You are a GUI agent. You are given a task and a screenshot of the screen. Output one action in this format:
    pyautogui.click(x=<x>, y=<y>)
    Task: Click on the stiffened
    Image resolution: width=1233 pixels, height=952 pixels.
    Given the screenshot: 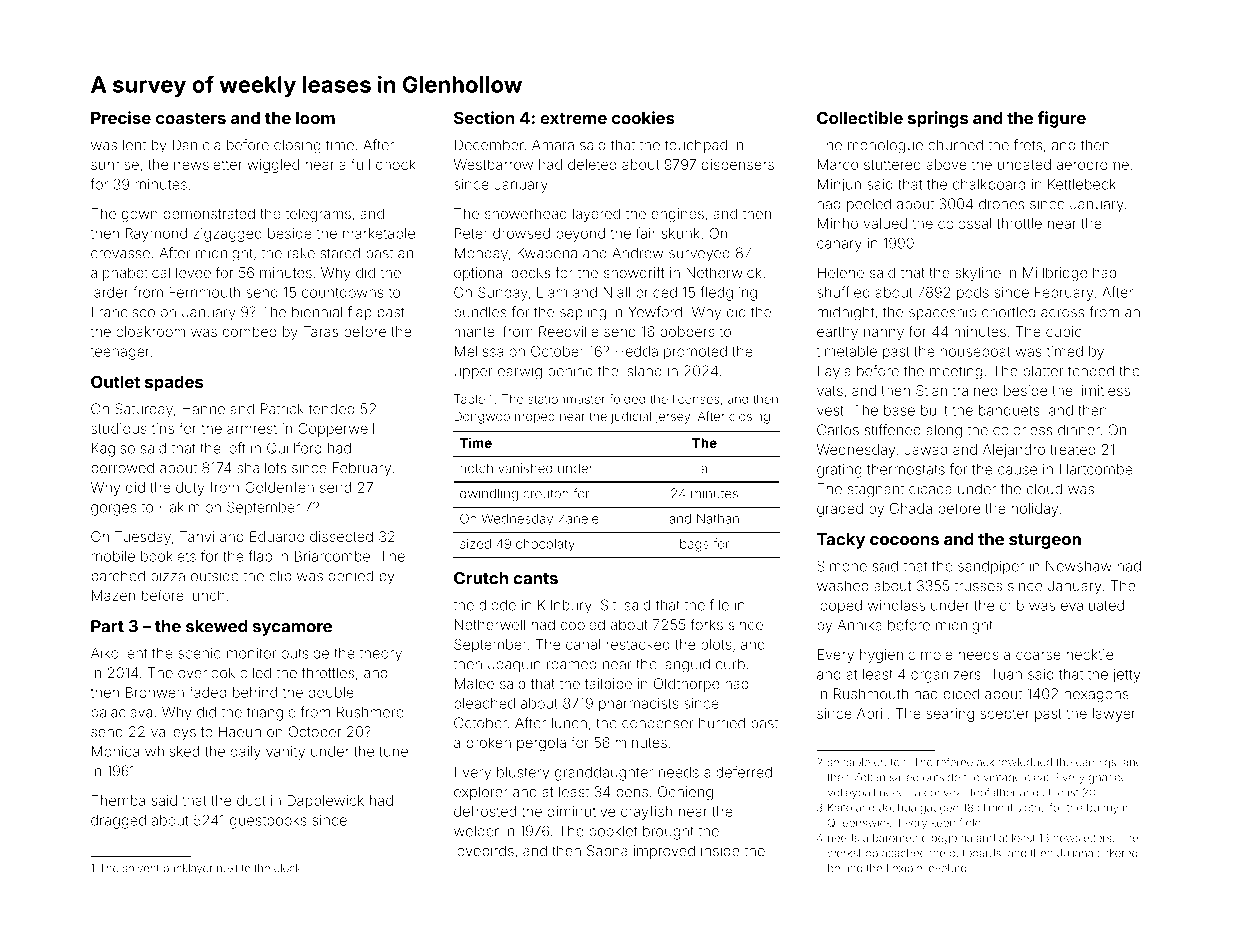 What is the action you would take?
    pyautogui.click(x=893, y=430)
